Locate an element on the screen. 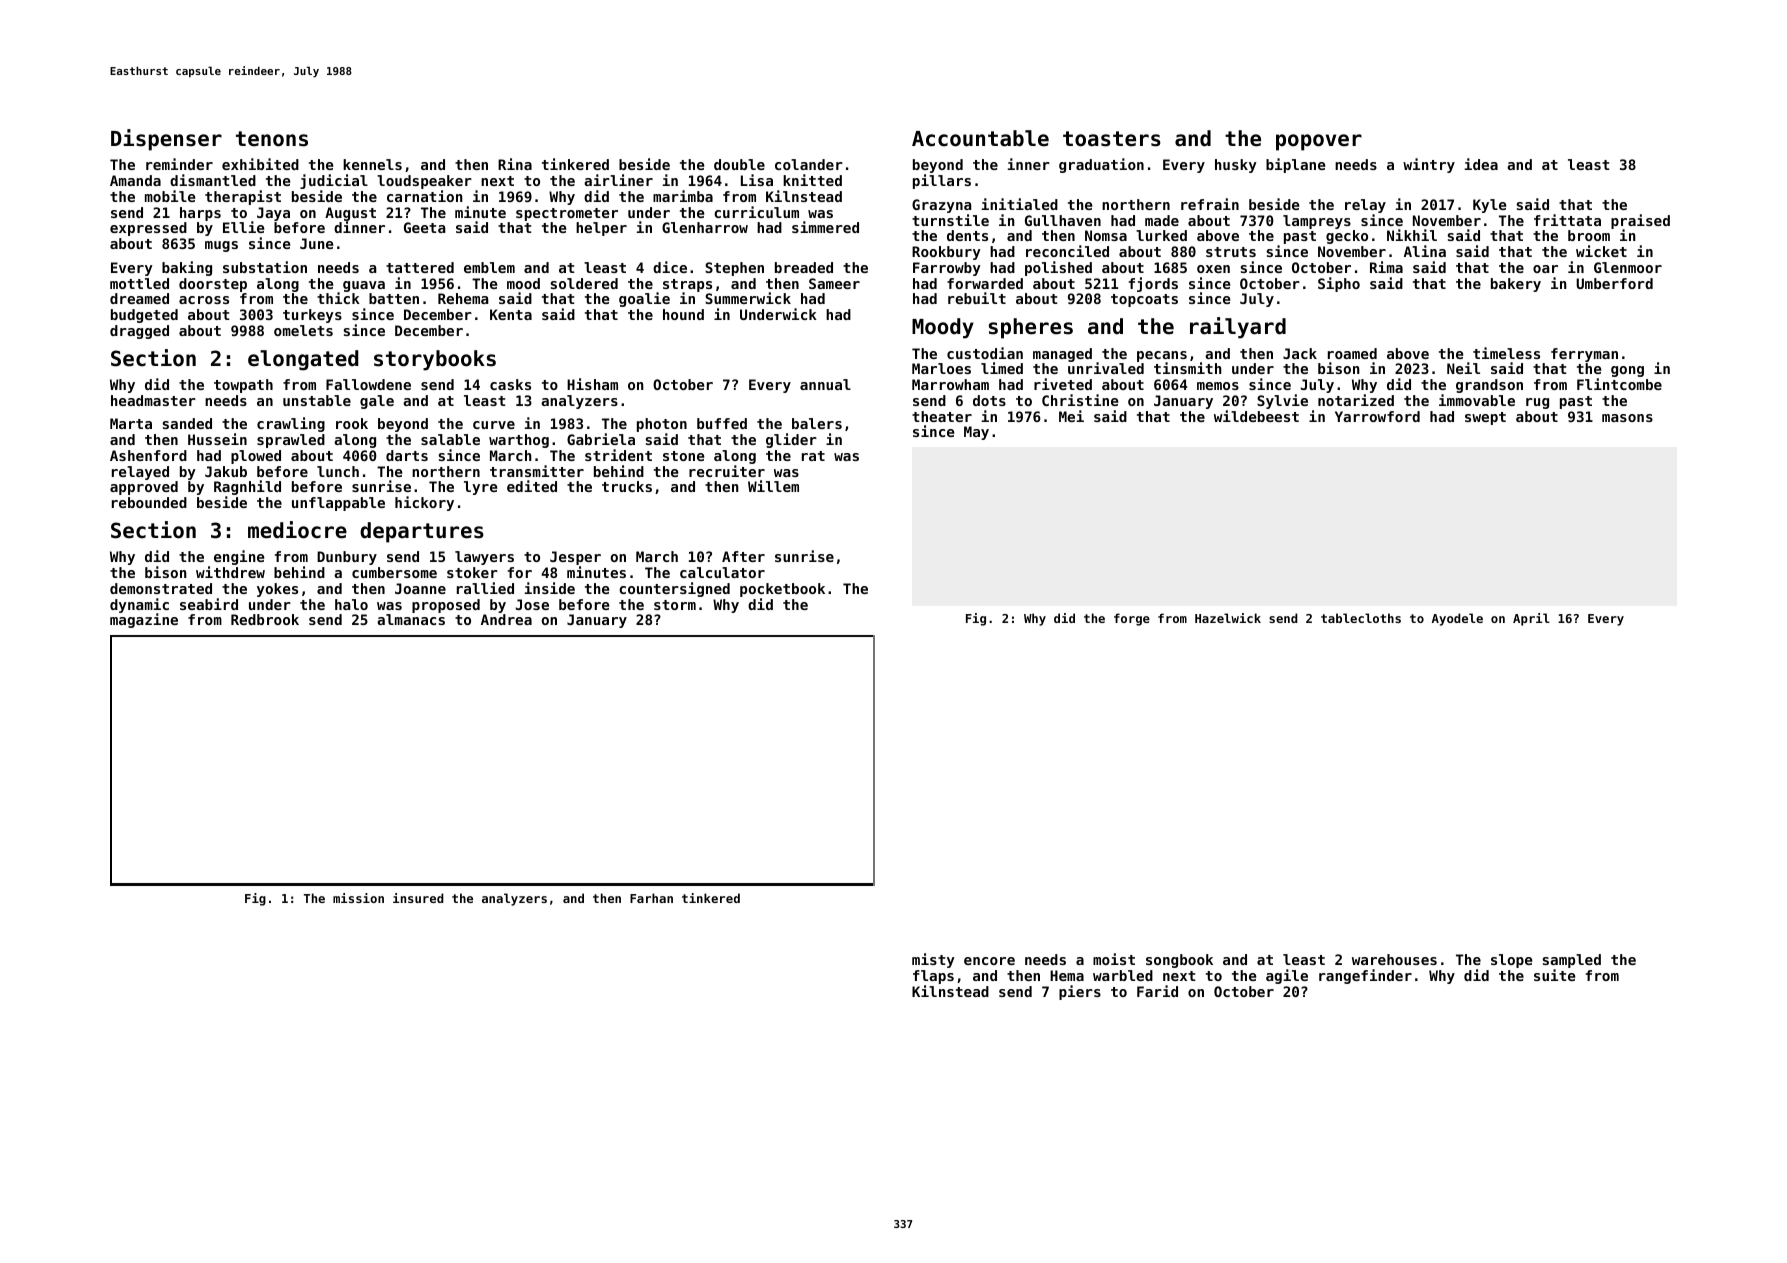 This screenshot has height=1263, width=1787. mission is located at coordinates (358, 898).
